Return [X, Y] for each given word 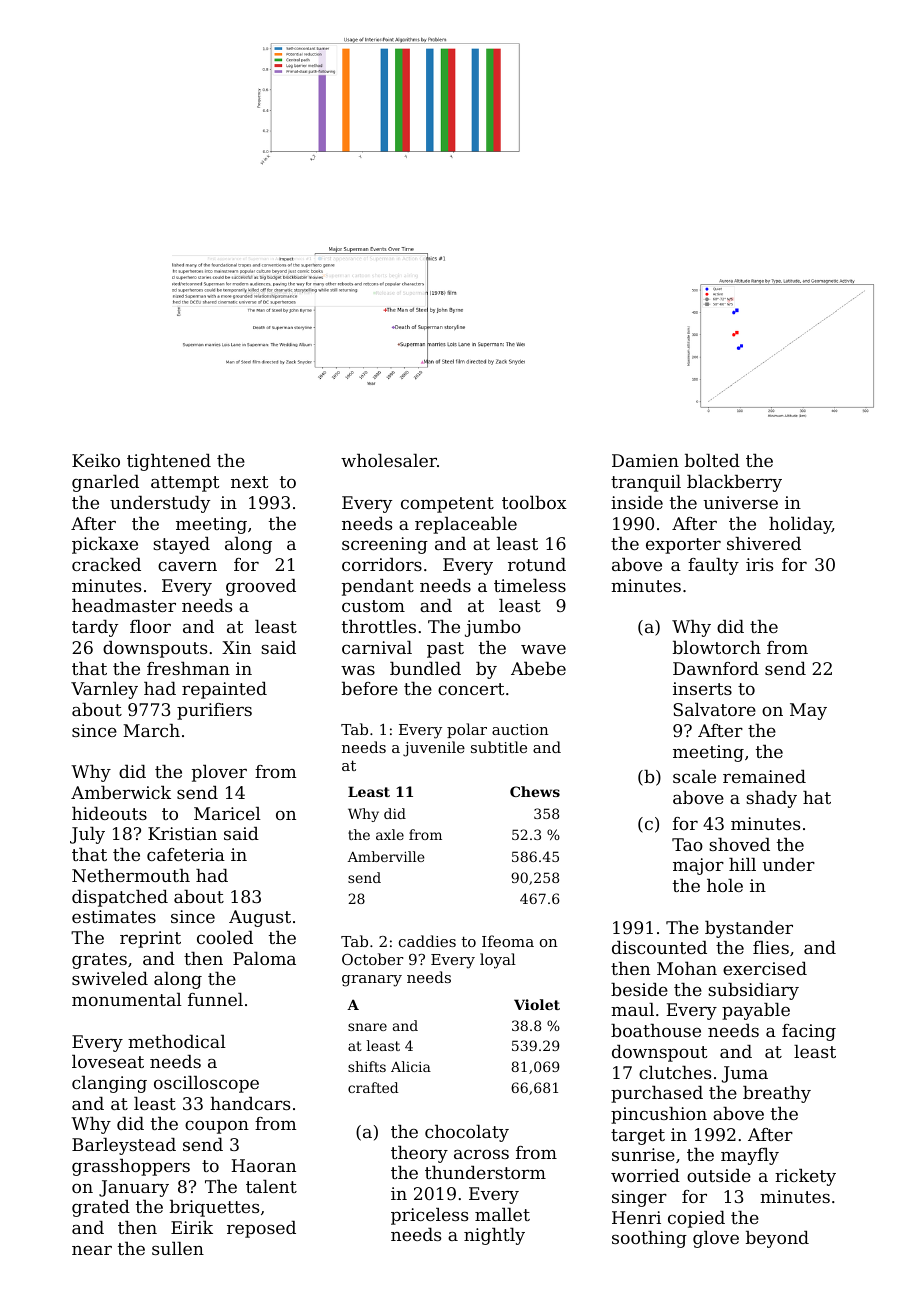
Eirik [192, 1227]
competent [447, 505]
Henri [636, 1217]
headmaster [124, 605]
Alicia [411, 1066]
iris [759, 564]
